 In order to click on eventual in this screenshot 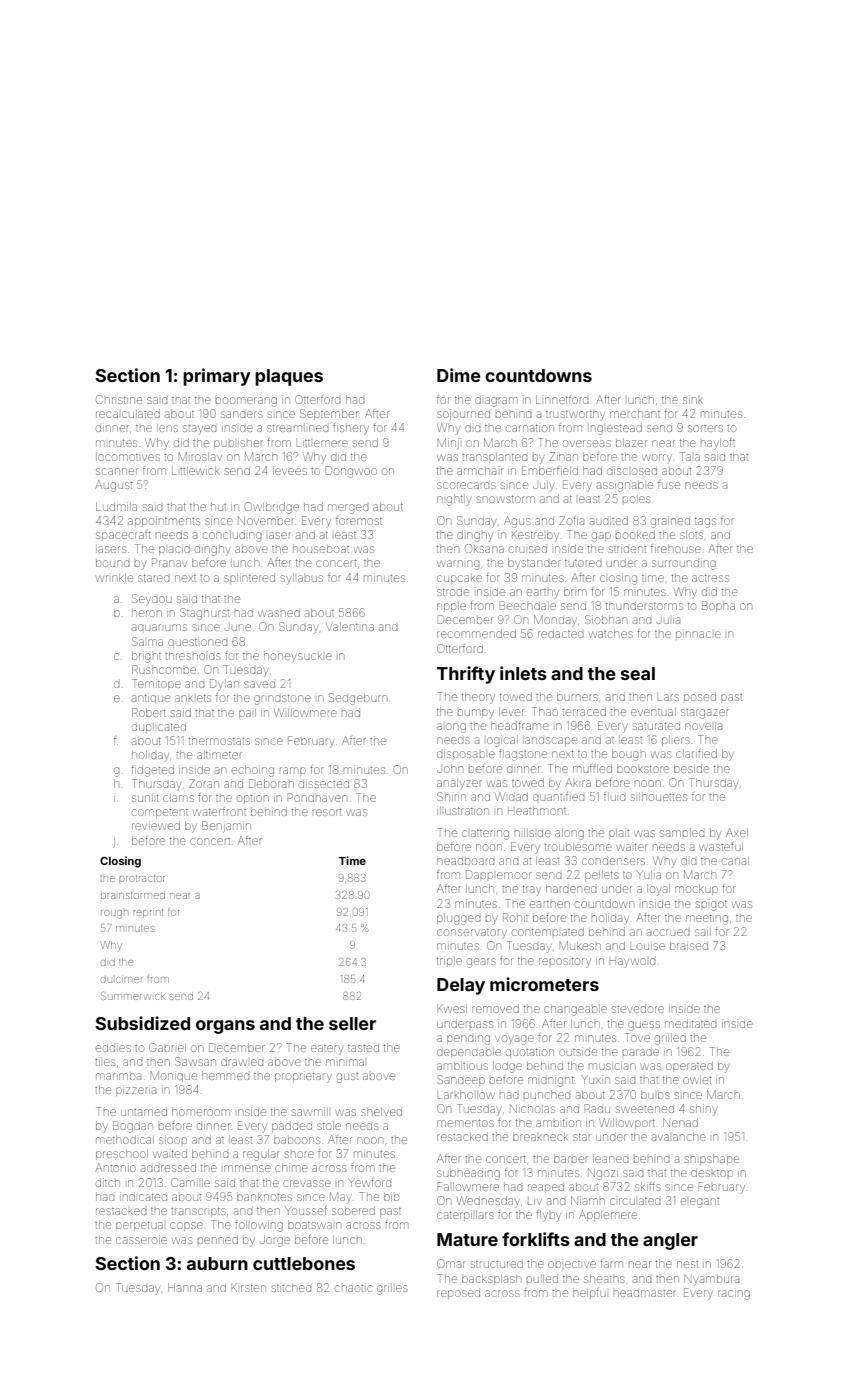, I will do `click(653, 712)`.
